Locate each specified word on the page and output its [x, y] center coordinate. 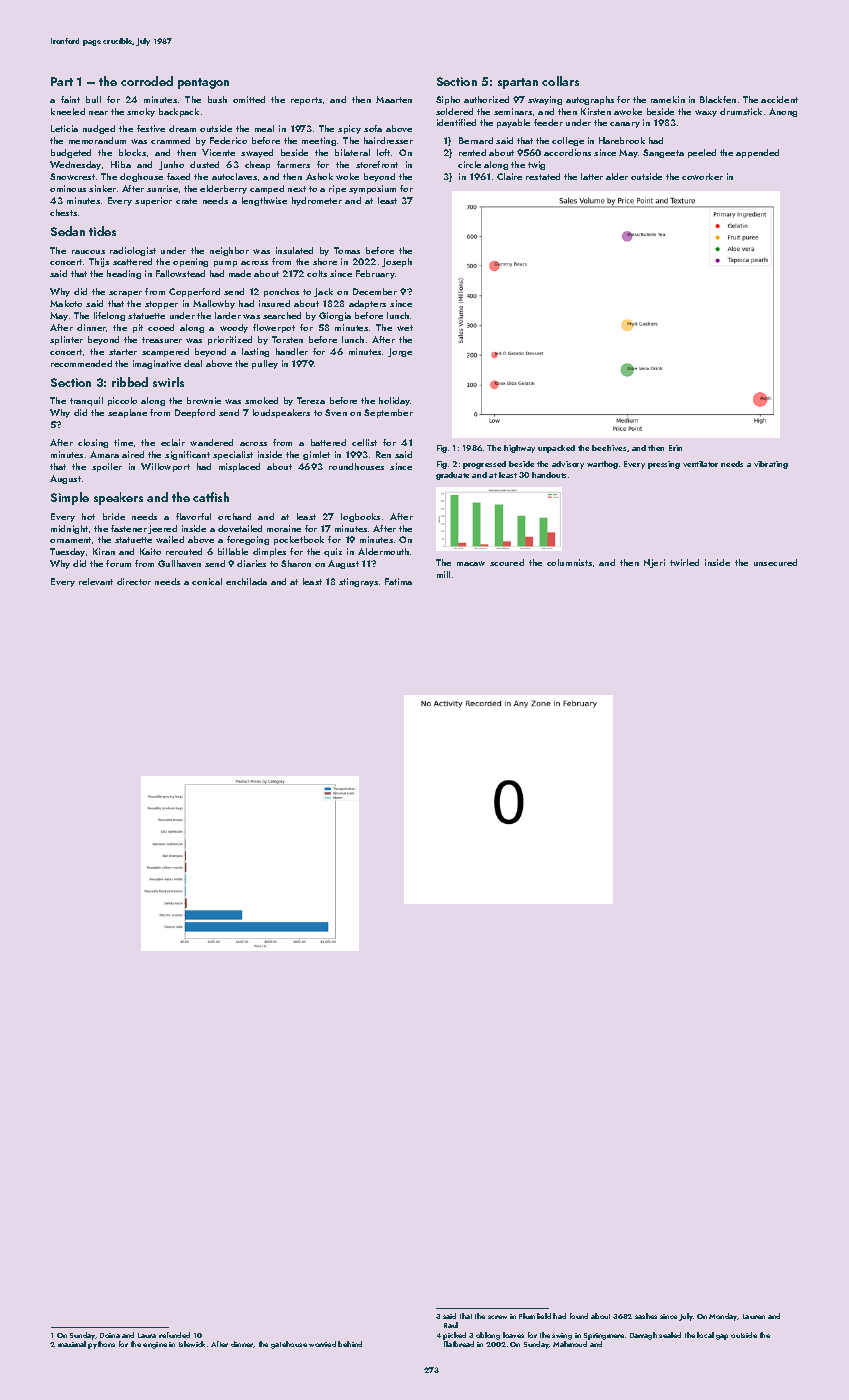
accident [779, 99]
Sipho [448, 100]
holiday [395, 401]
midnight [69, 529]
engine [155, 1345]
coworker [702, 176]
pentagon [203, 83]
